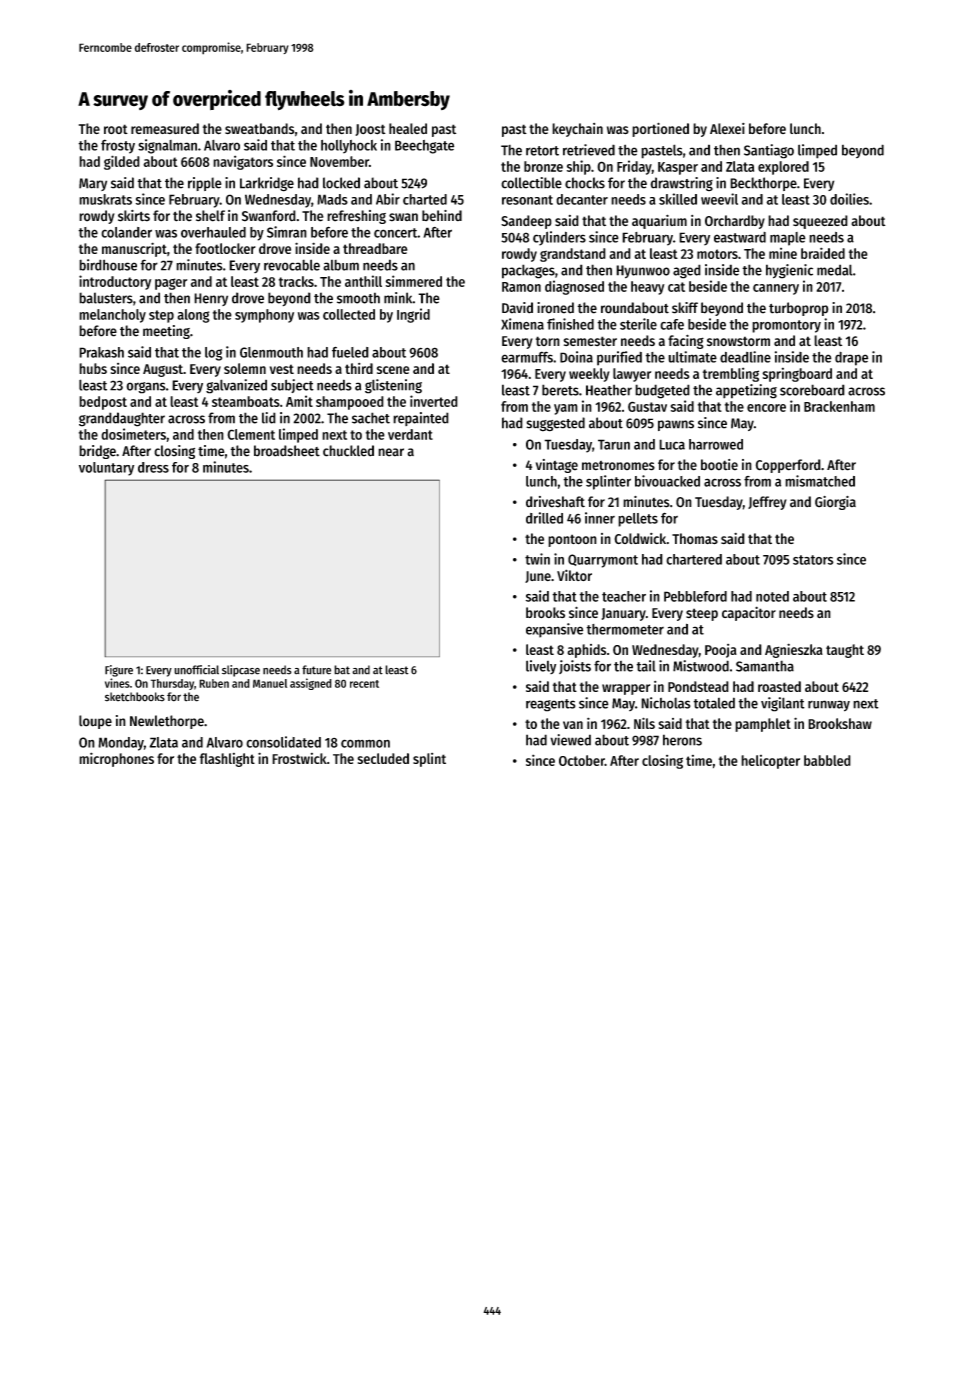 The width and height of the screenshot is (967, 1373). Describe the element at coordinates (364, 684) in the screenshot. I see `recent` at that location.
